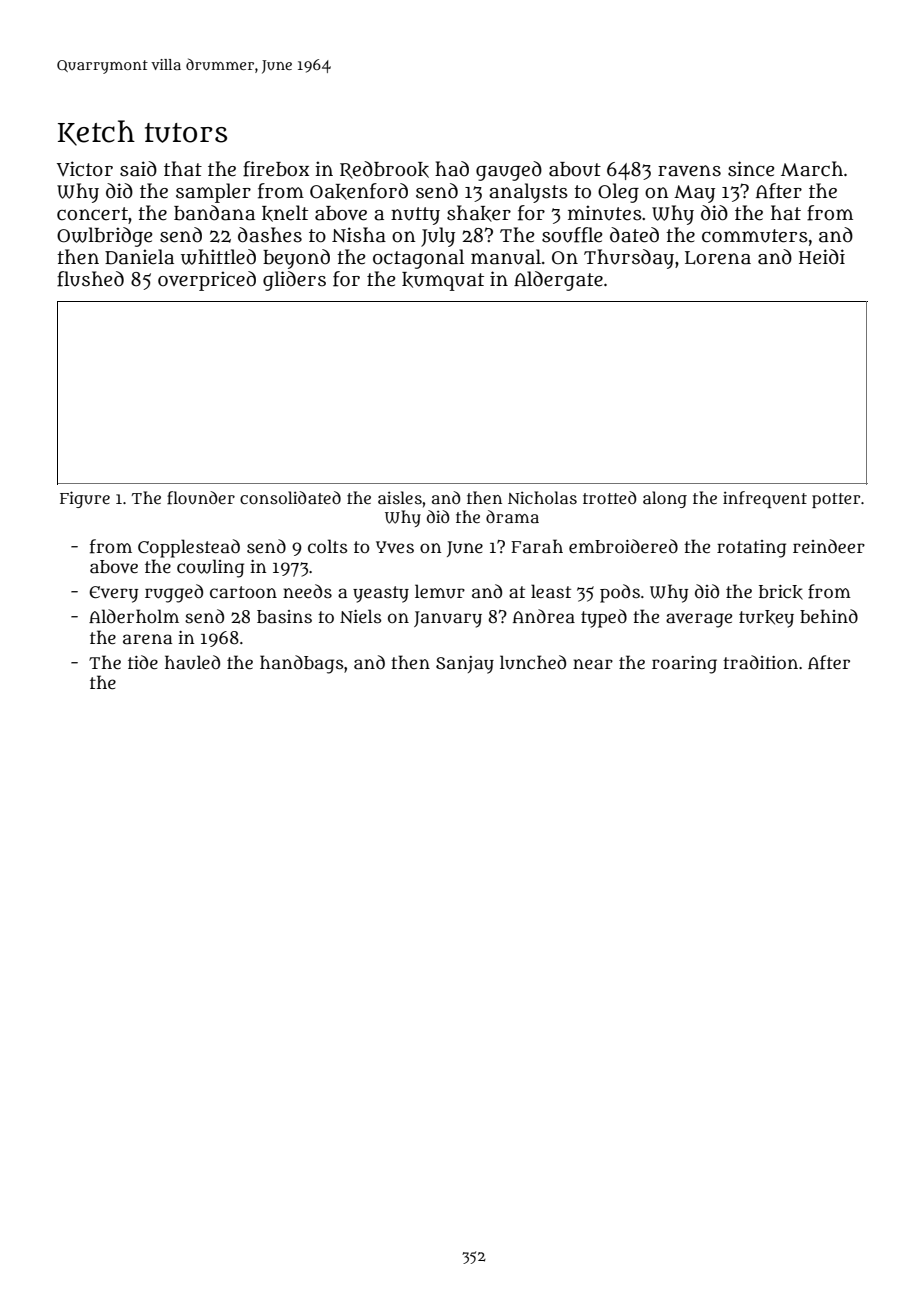 The width and height of the page is (924, 1308). Describe the element at coordinates (558, 281) in the page. I see `Aldergate` at that location.
